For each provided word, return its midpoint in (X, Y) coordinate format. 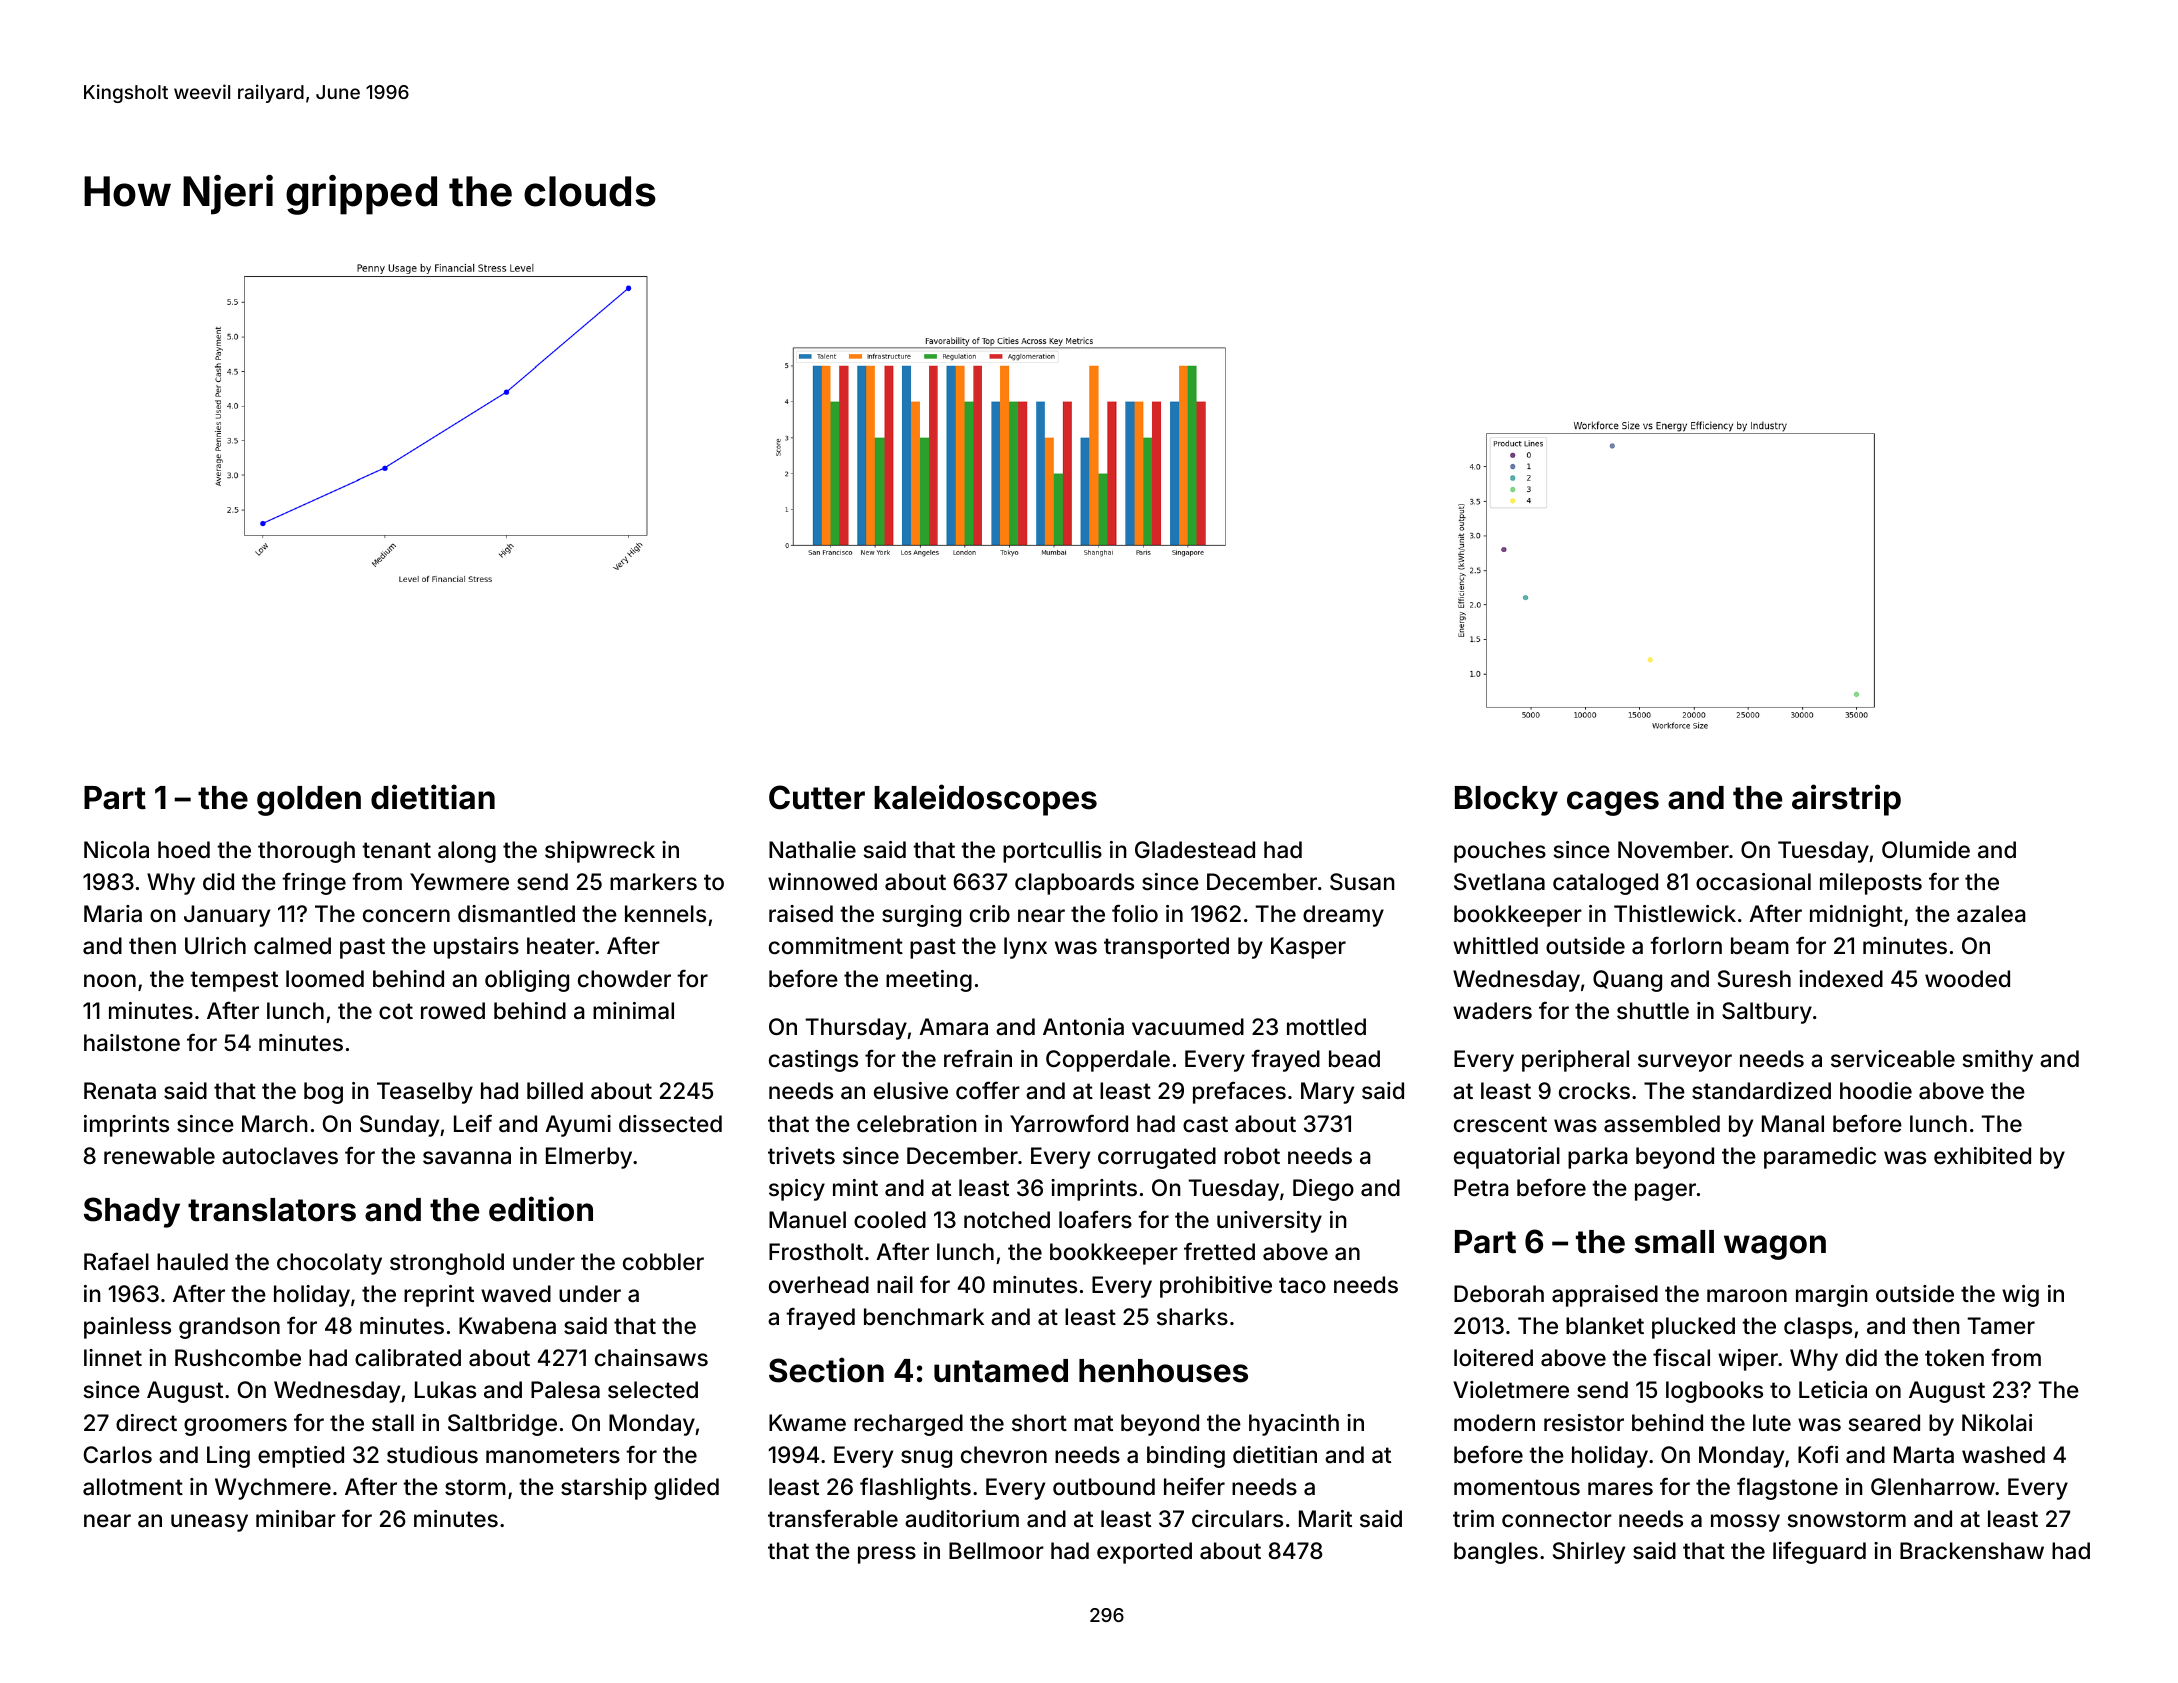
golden (309, 801)
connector (1557, 1519)
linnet (113, 1357)
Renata (120, 1091)
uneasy (209, 1523)
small (1674, 1242)
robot (1252, 1155)
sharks (1192, 1317)
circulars (1237, 1519)
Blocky (1506, 801)
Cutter (817, 797)
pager (1665, 1192)
